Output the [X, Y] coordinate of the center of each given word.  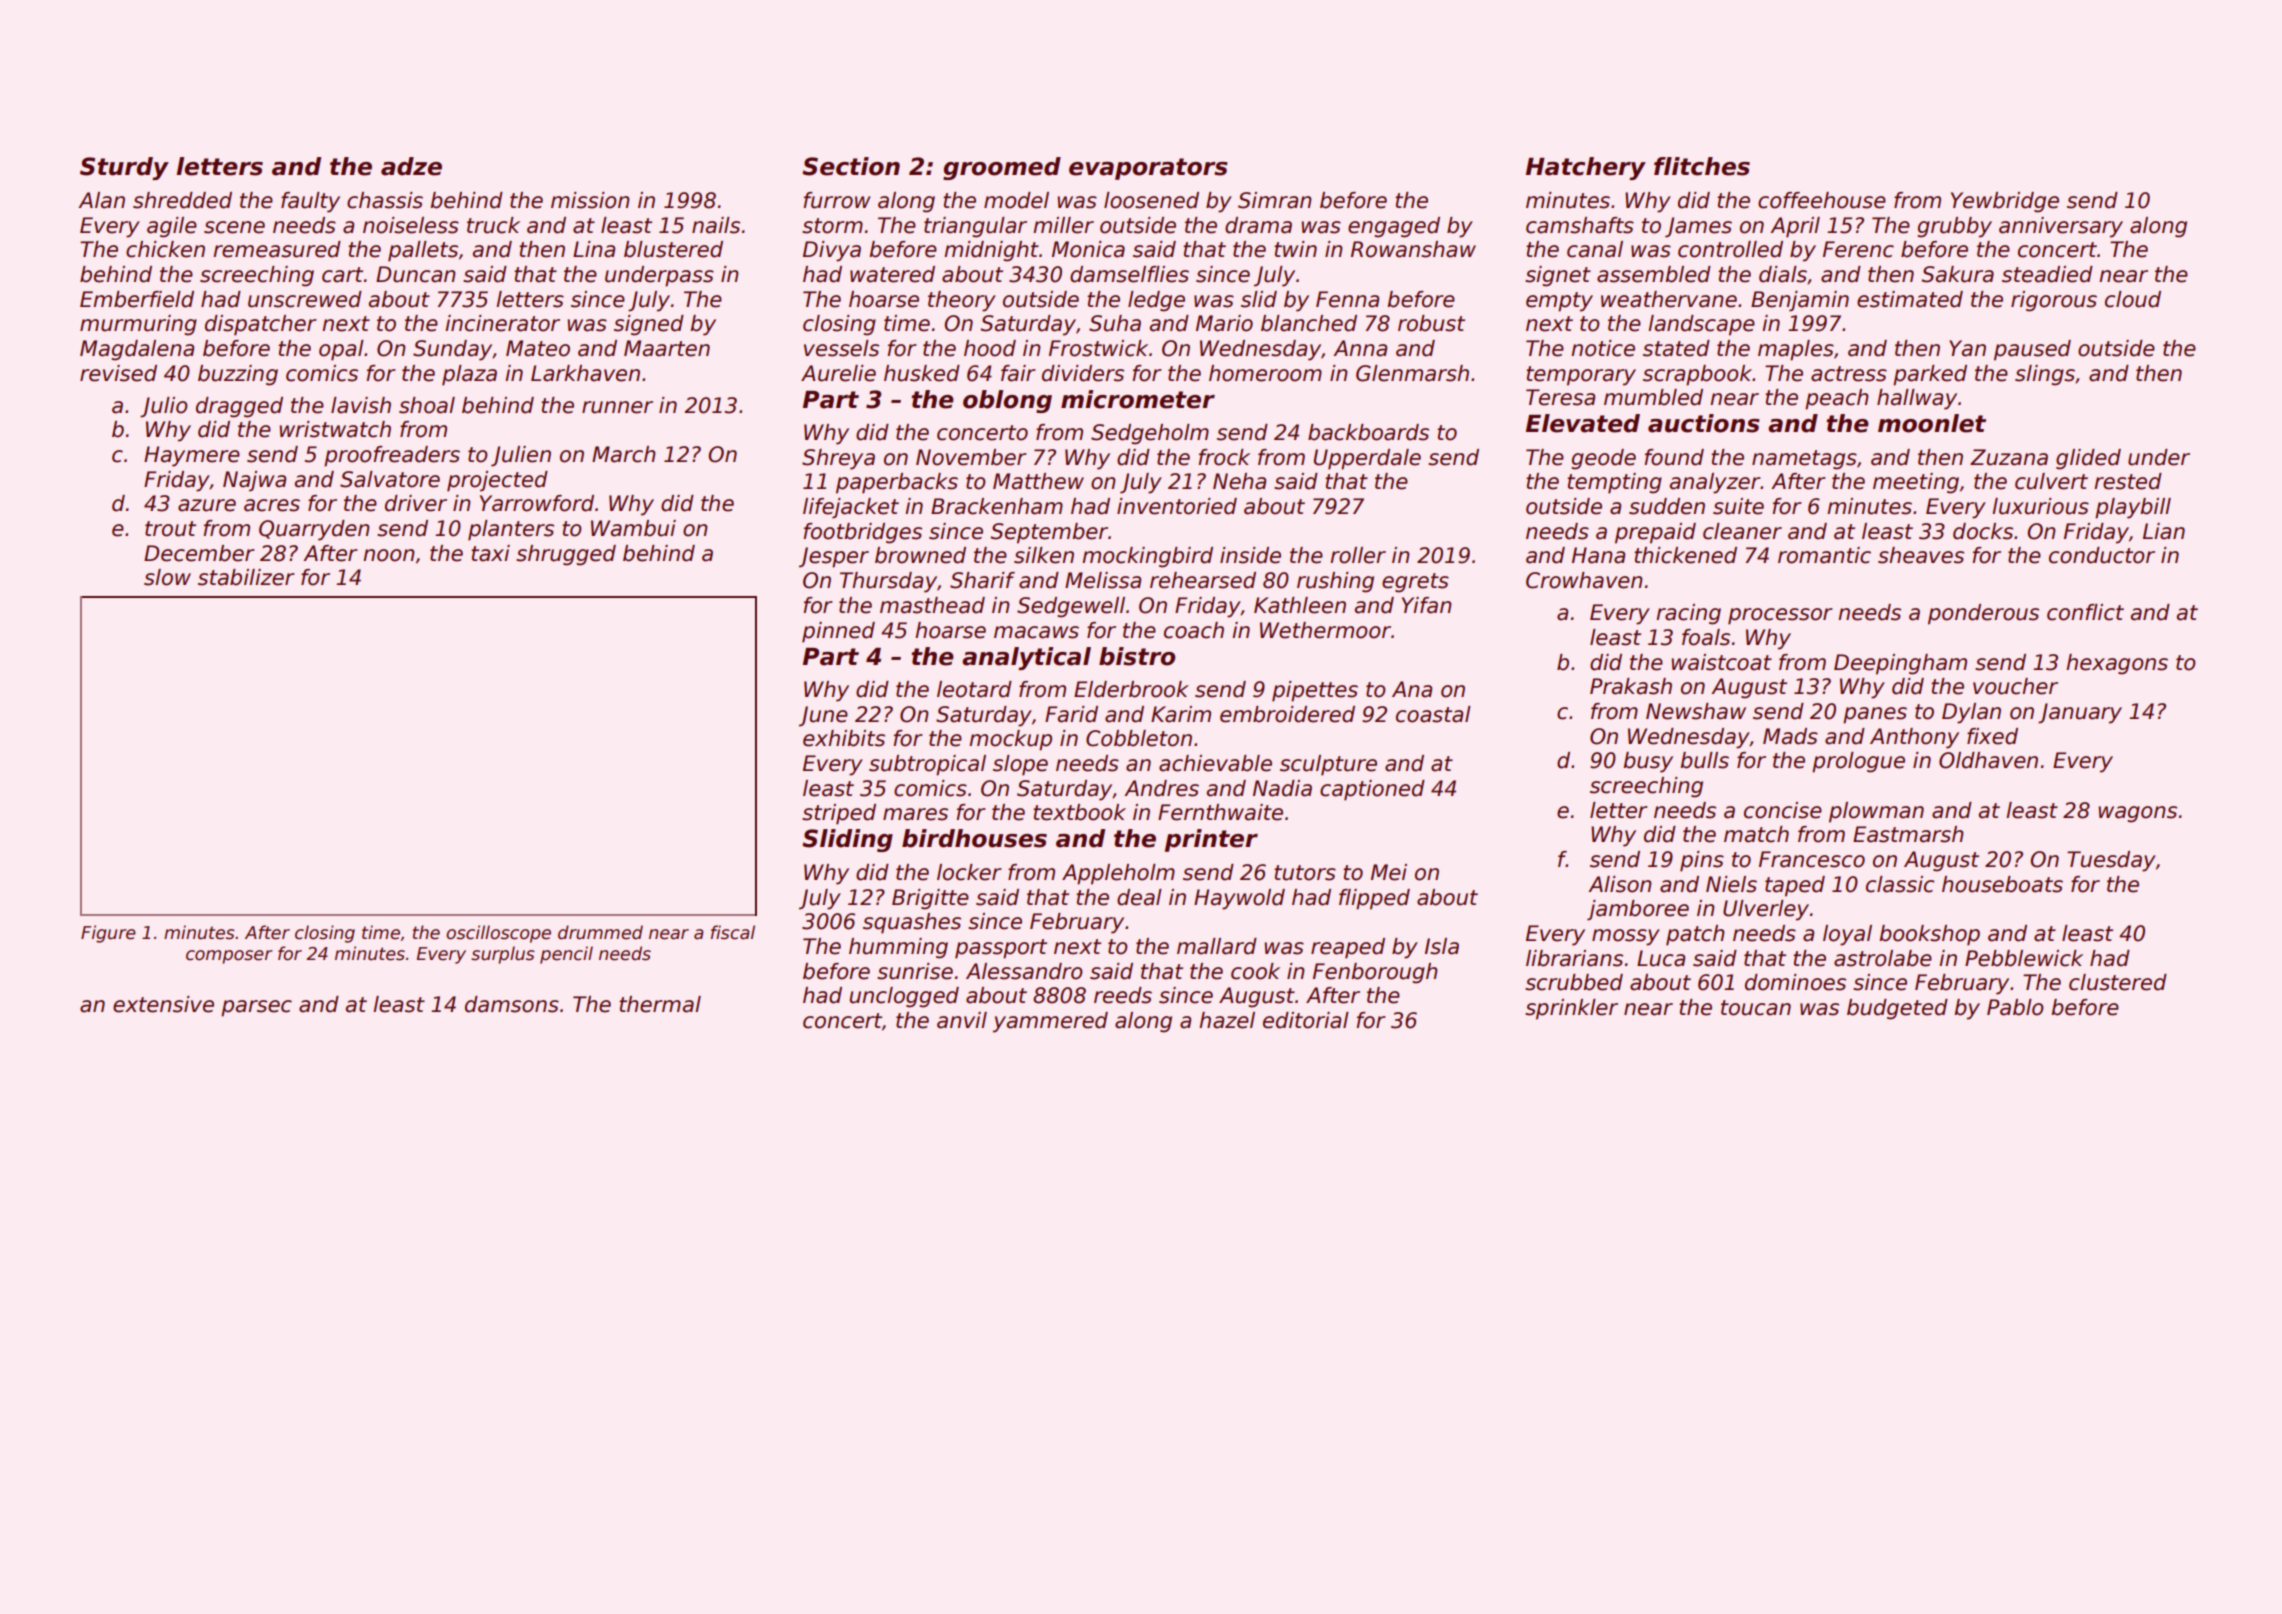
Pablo [2015, 1007]
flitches [1702, 166]
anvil [962, 1020]
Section [851, 166]
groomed [1002, 168]
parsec [256, 1008]
